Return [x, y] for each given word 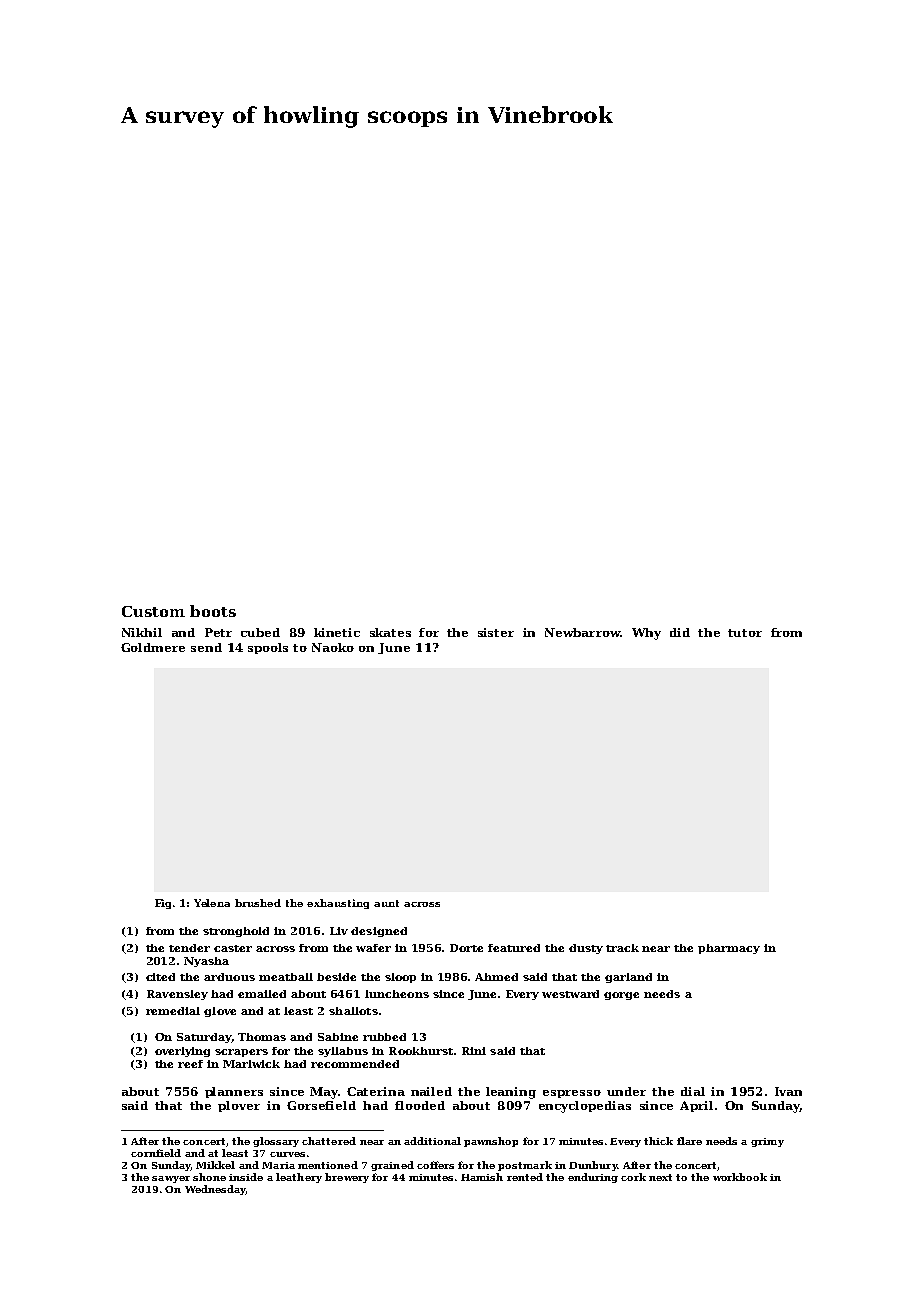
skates [390, 632]
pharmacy [729, 949]
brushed [258, 903]
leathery [299, 1178]
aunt [386, 903]
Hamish [482, 1177]
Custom [153, 611]
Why [646, 634]
